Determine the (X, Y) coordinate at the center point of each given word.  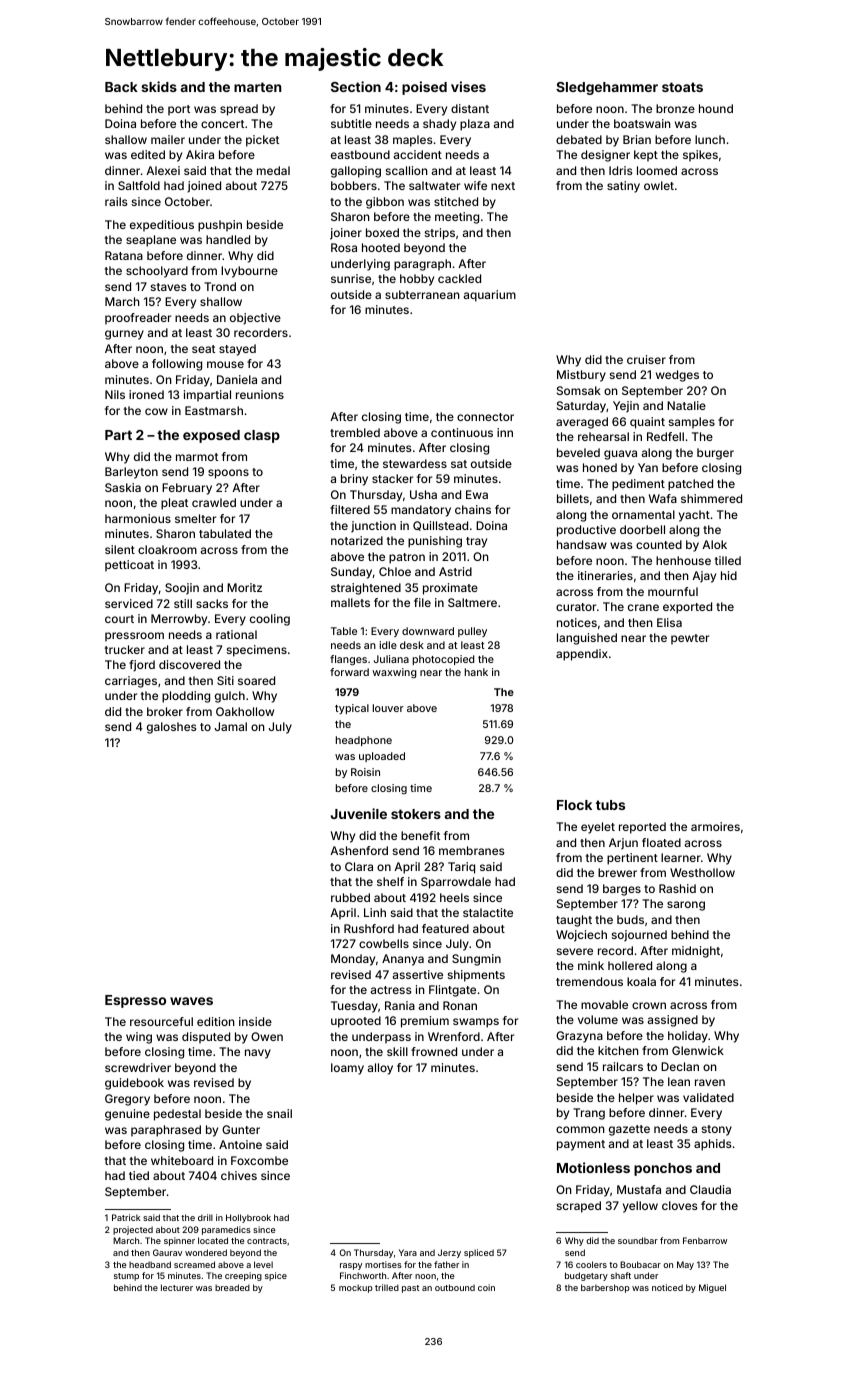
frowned (434, 1051)
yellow (640, 1207)
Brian (637, 139)
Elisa (669, 622)
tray (476, 542)
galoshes (171, 728)
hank (476, 672)
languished (587, 639)
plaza (475, 125)
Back (121, 87)
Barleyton (131, 473)
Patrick (126, 1217)
